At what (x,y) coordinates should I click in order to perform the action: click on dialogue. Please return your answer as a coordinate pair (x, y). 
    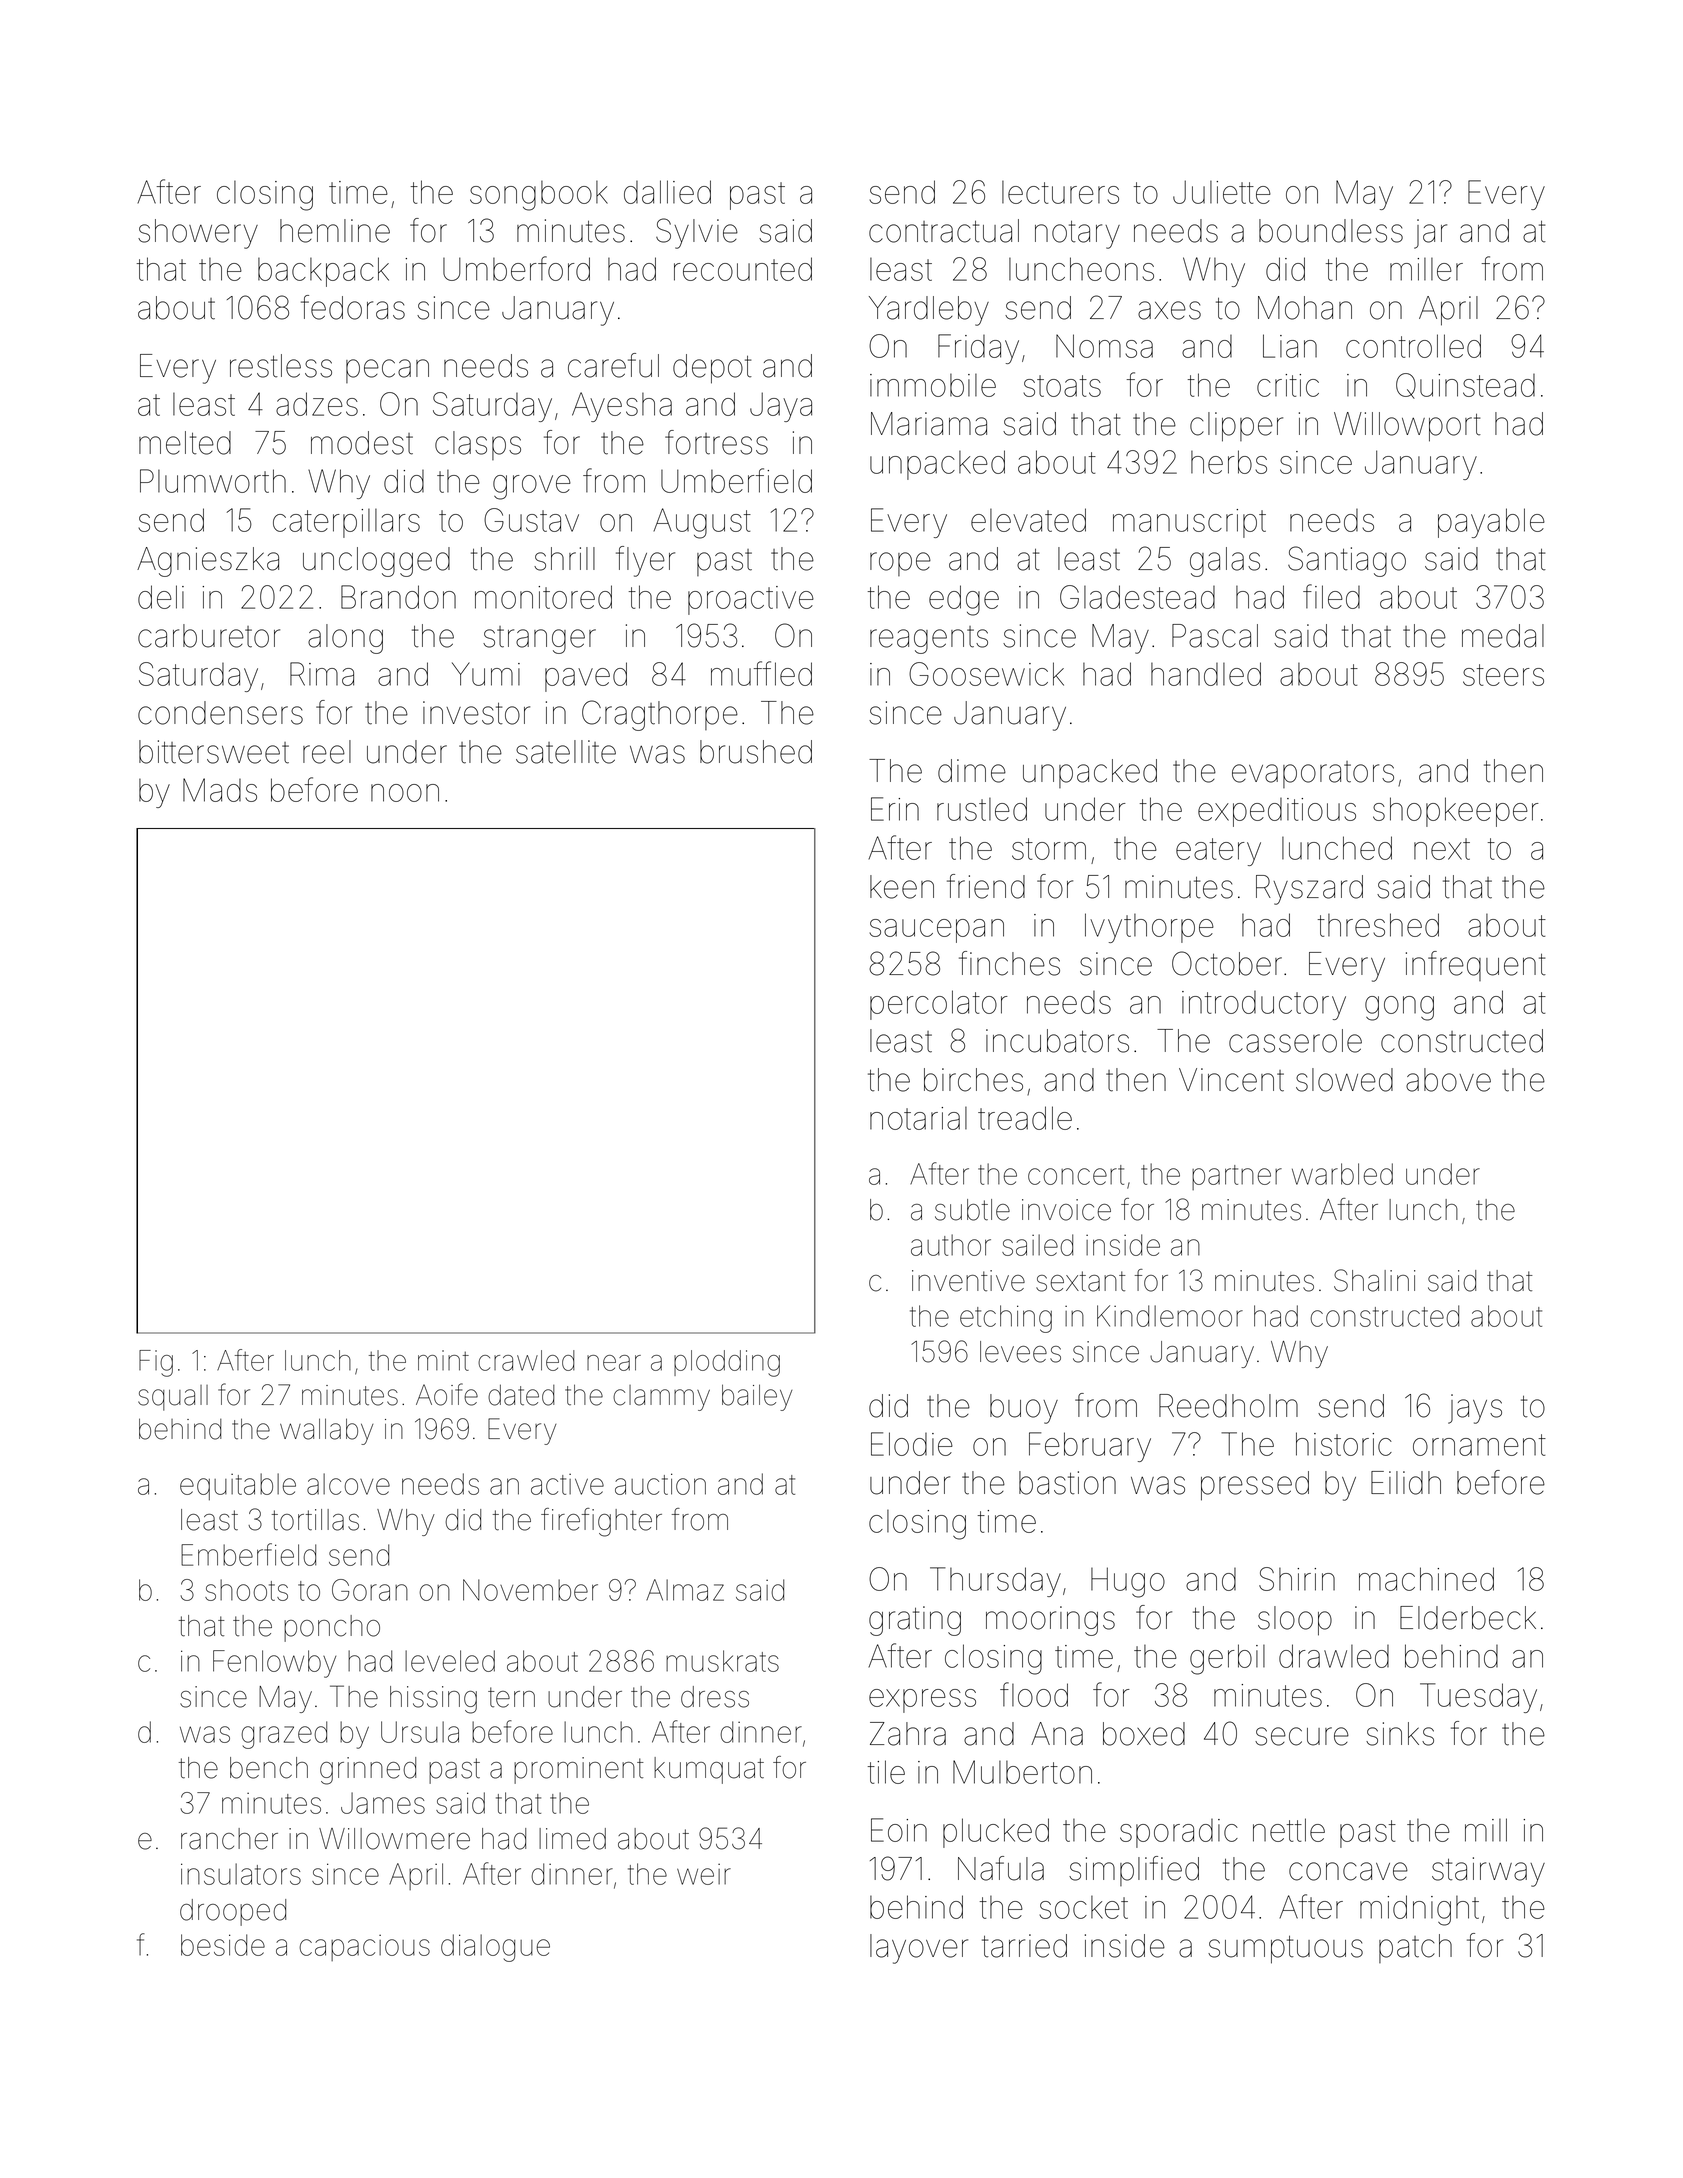
    Looking at the image, I should click on (495, 1948).
